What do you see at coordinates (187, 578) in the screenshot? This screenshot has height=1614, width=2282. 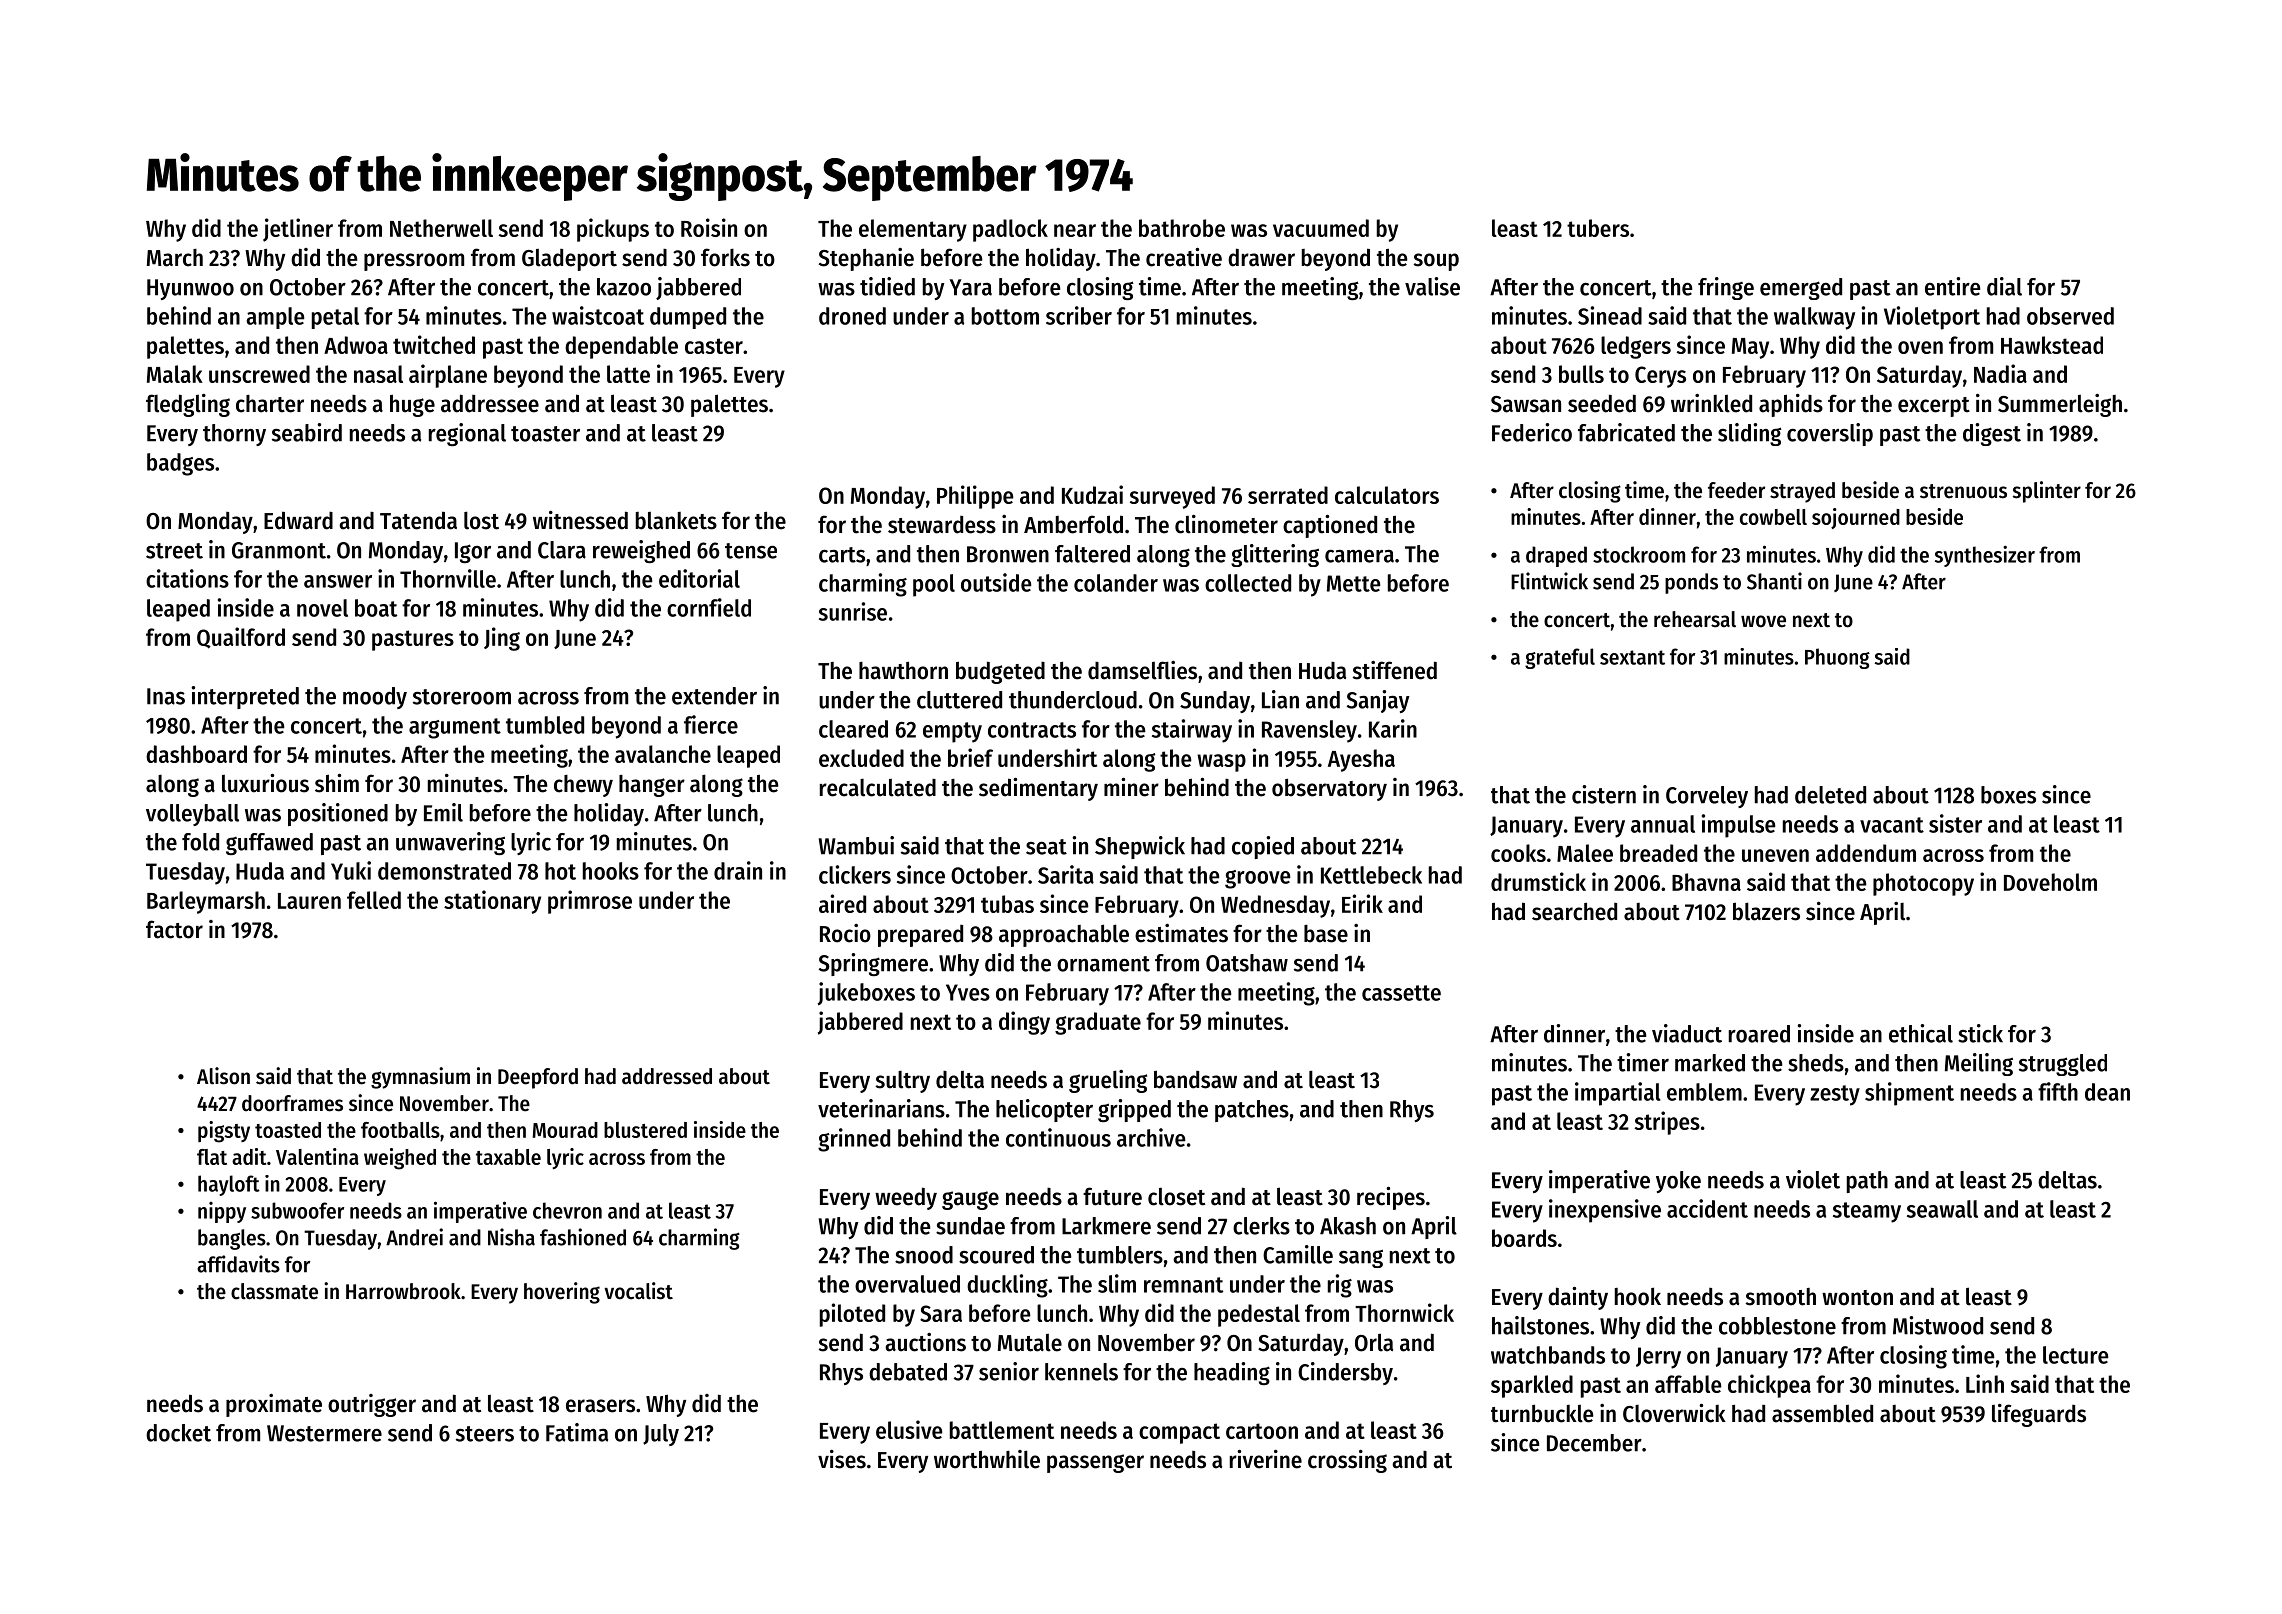 I see `citations` at bounding box center [187, 578].
